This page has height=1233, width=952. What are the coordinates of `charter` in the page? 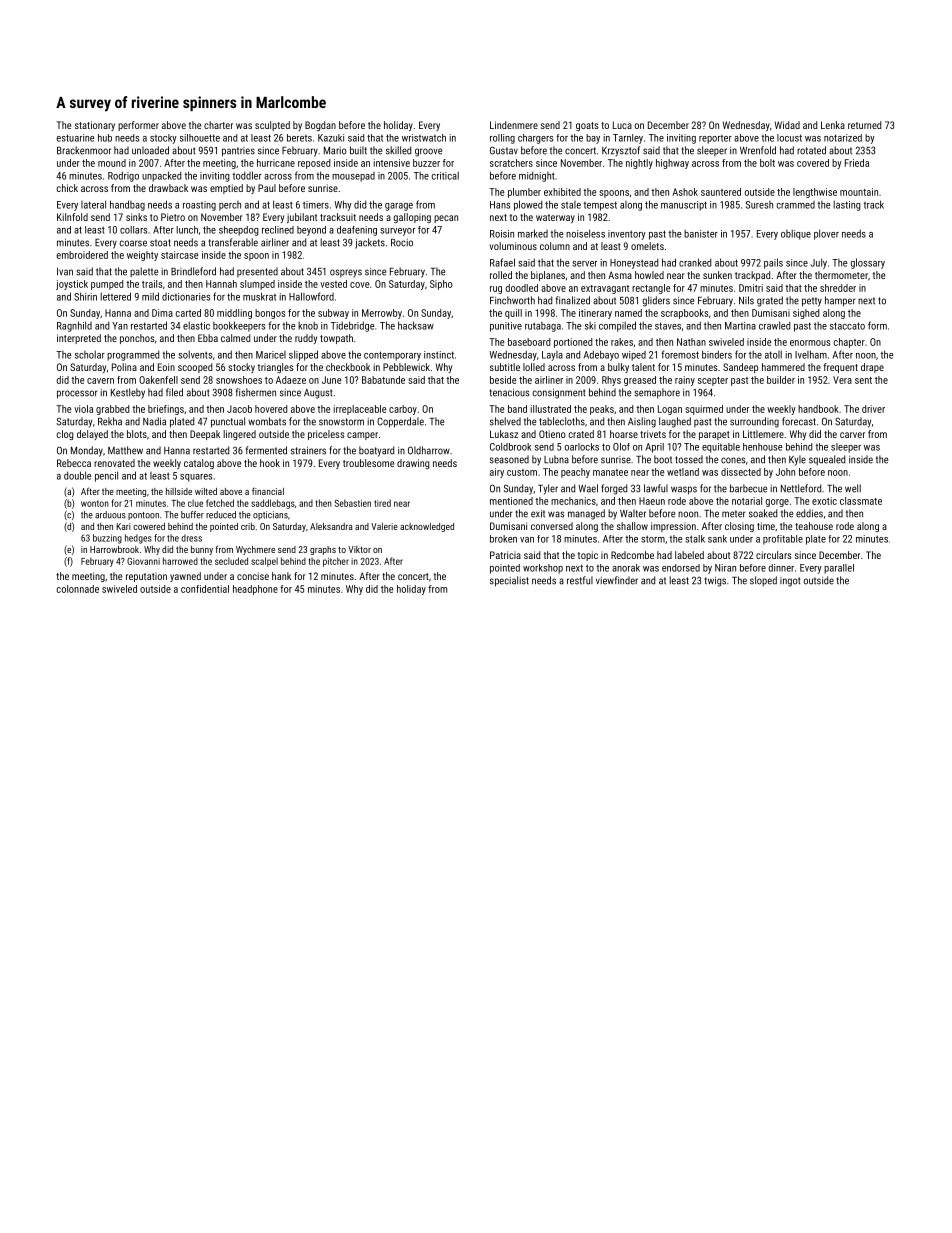 It's located at (218, 125).
